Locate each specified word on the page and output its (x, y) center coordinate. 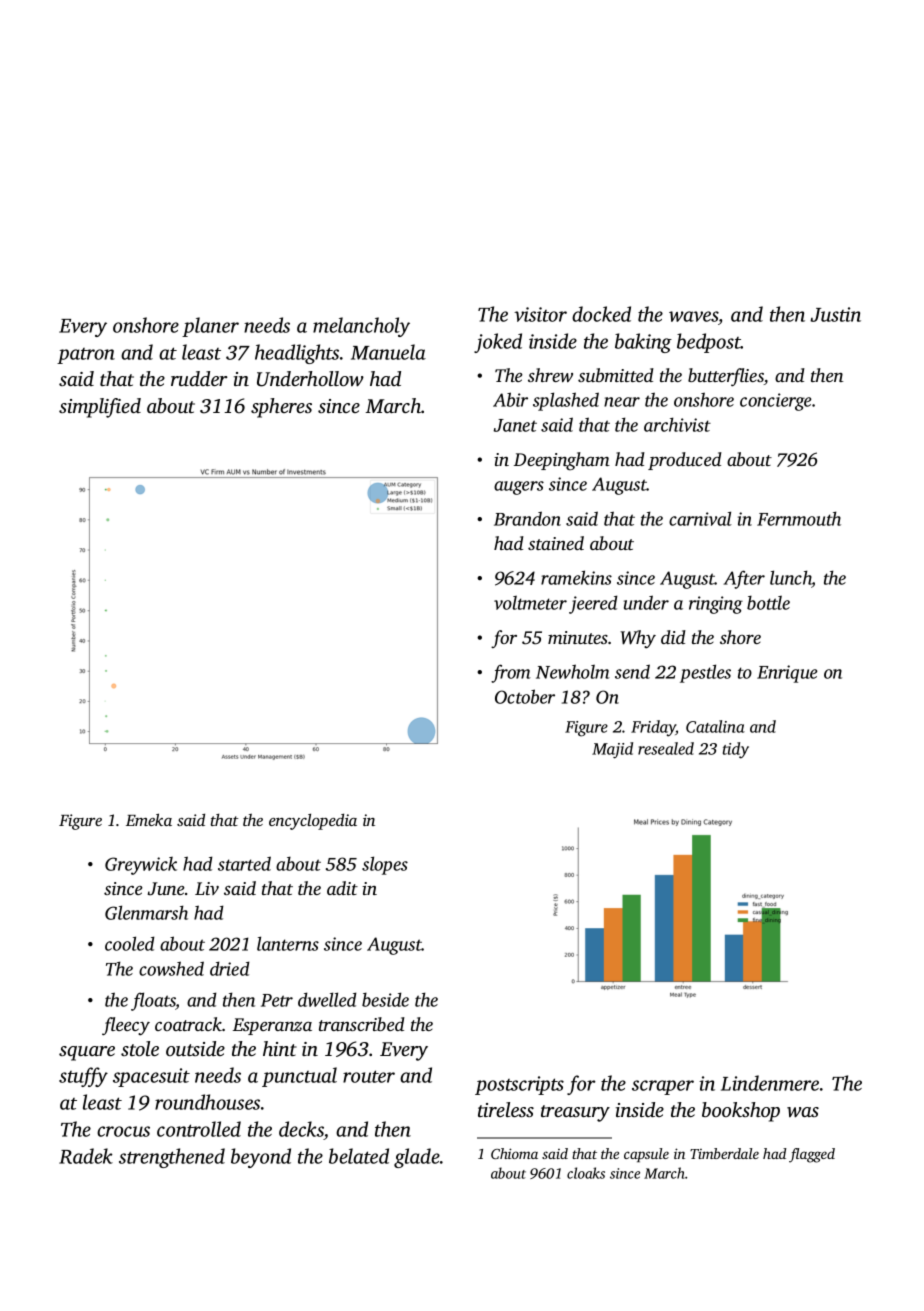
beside (385, 999)
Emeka (149, 819)
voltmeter (530, 602)
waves (694, 318)
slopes (385, 865)
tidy (736, 750)
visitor (540, 314)
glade (417, 1158)
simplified (100, 408)
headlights (297, 354)
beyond (261, 1158)
